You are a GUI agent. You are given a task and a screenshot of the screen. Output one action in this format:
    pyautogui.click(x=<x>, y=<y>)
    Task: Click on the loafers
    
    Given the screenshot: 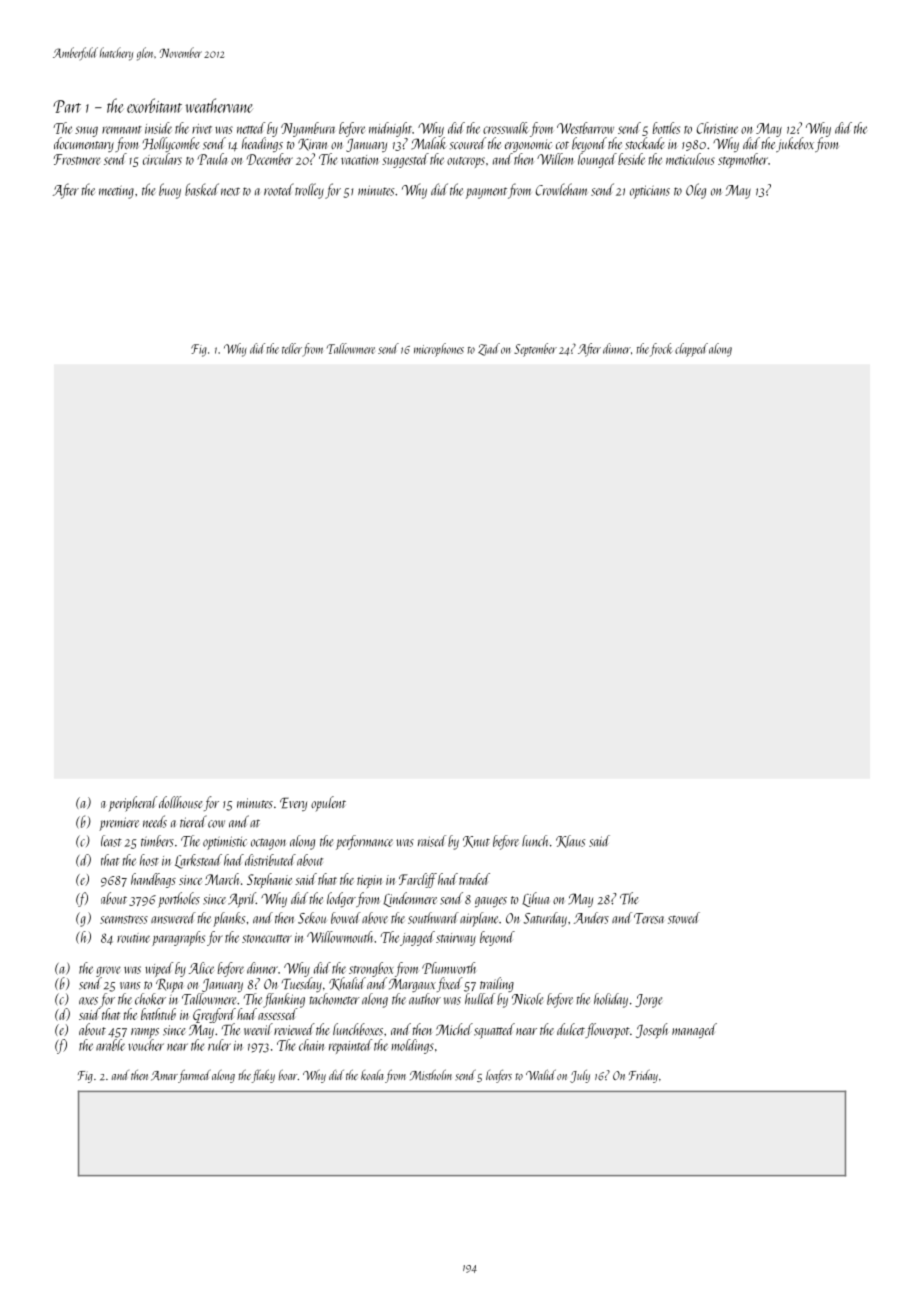 What is the action you would take?
    pyautogui.click(x=499, y=1076)
